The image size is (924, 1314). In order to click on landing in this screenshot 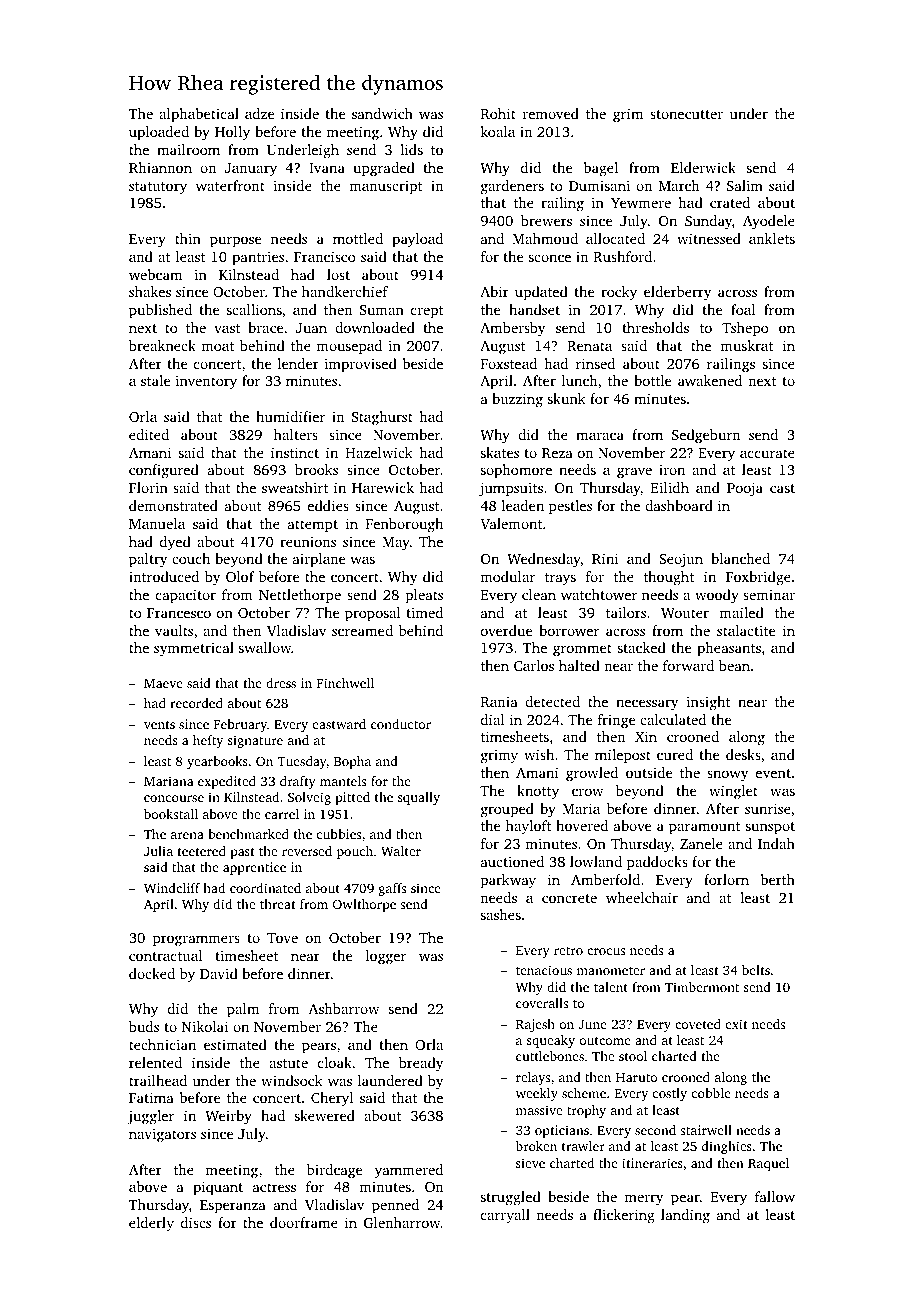, I will do `click(685, 1216)`.
